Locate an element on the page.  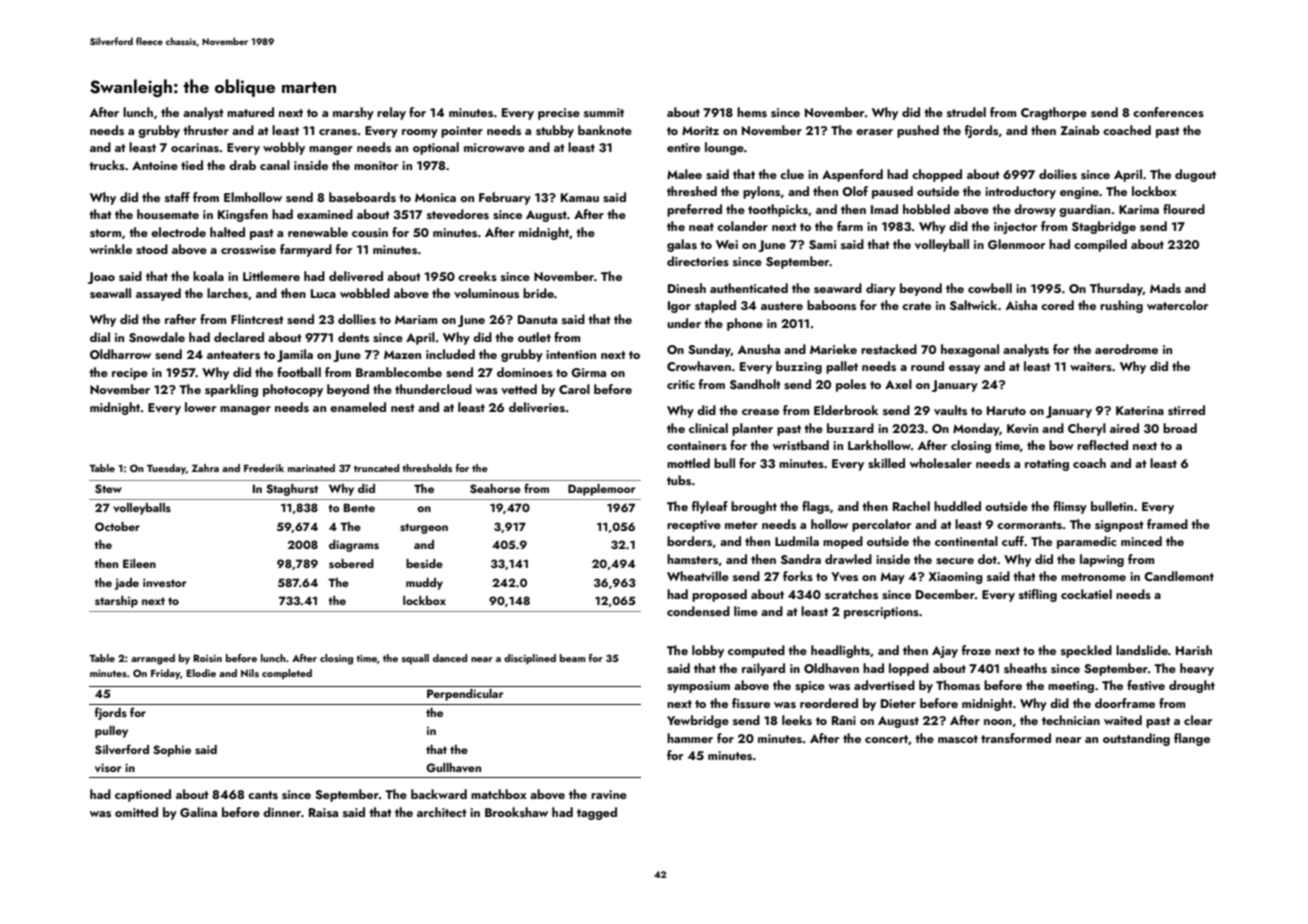
Galina is located at coordinates (198, 812).
